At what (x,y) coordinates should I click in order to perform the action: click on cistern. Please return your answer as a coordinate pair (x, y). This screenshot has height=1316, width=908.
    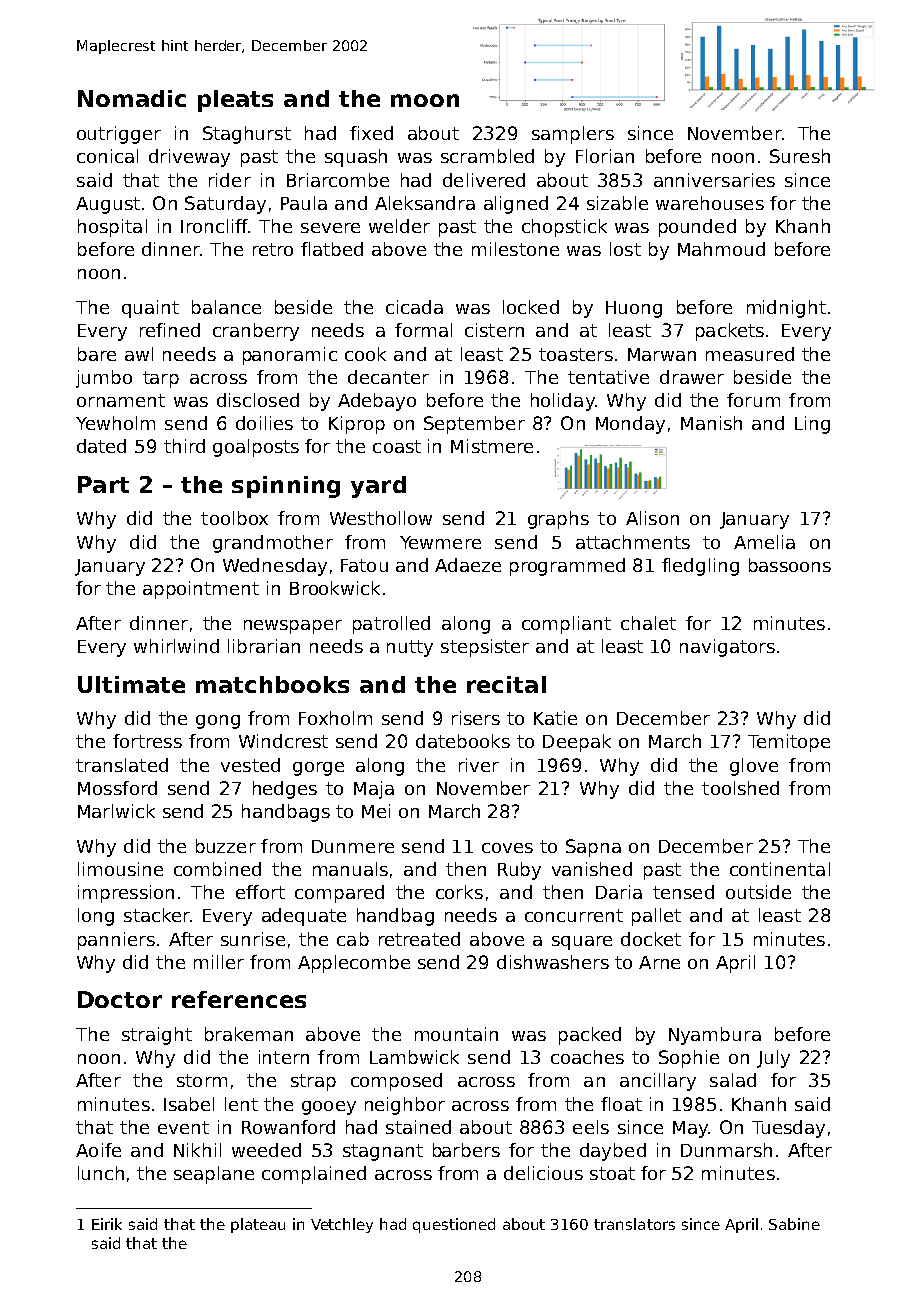
    Looking at the image, I should click on (494, 330).
